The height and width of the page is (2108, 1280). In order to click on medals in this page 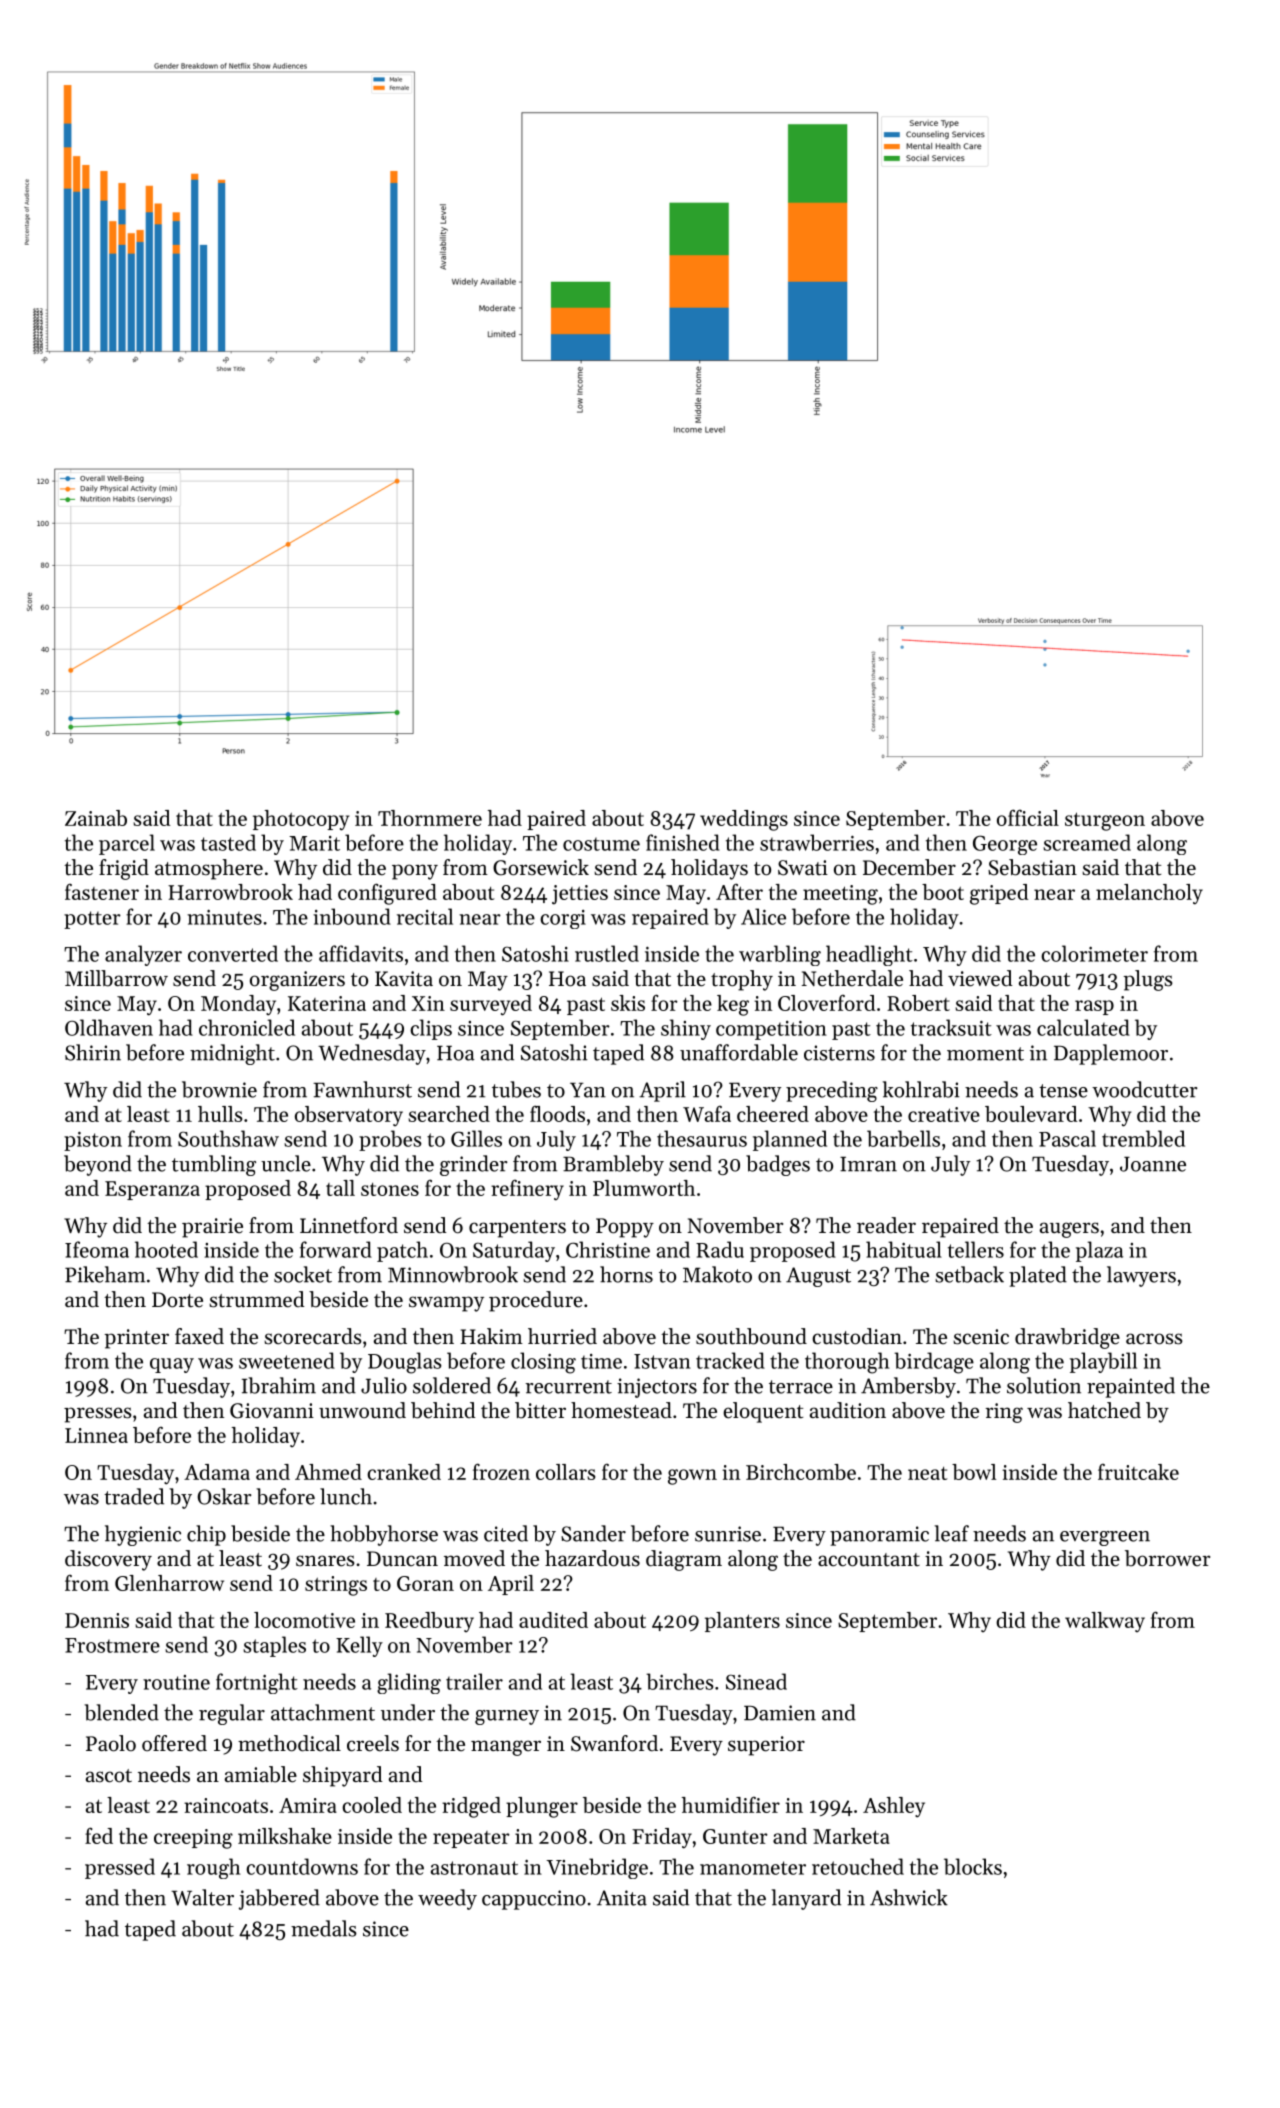, I will do `click(324, 1928)`.
